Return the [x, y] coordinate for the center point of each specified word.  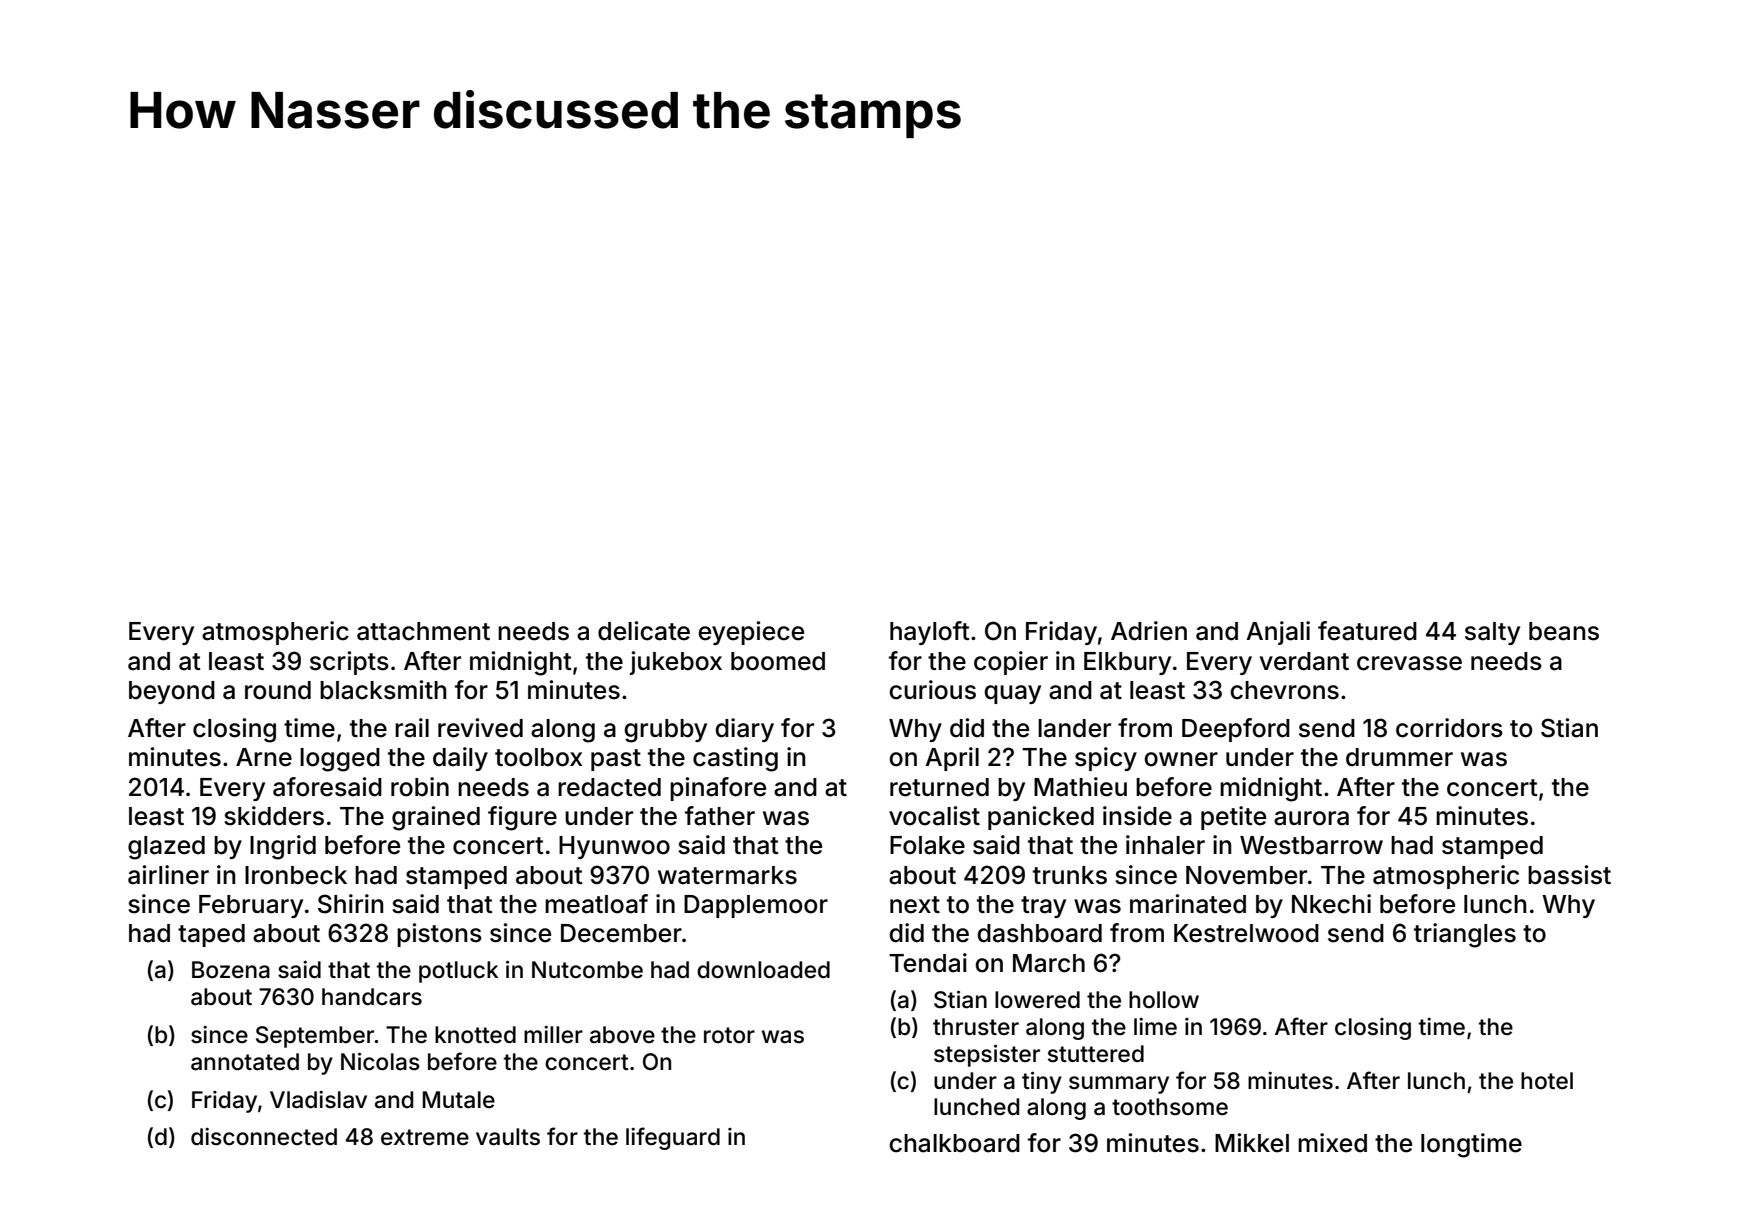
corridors [1449, 728]
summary [1119, 1085]
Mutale [458, 1100]
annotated [245, 1062]
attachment [423, 631]
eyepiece [751, 633]
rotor [729, 1035]
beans [1564, 631]
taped [211, 935]
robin [420, 787]
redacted [609, 787]
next [915, 905]
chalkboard [954, 1143]
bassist [1569, 875]
